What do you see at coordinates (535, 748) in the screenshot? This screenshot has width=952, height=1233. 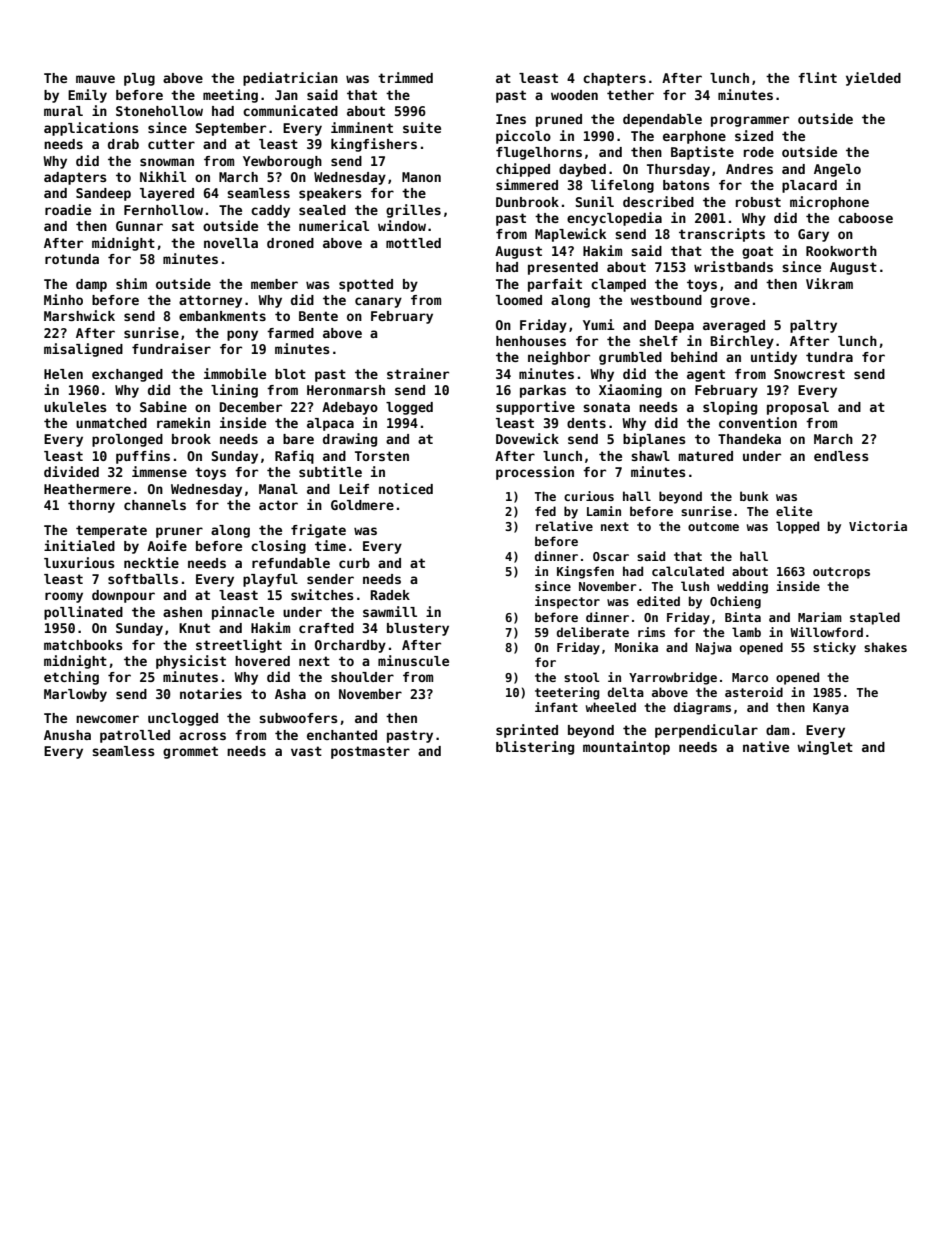 I see `blistering` at bounding box center [535, 748].
